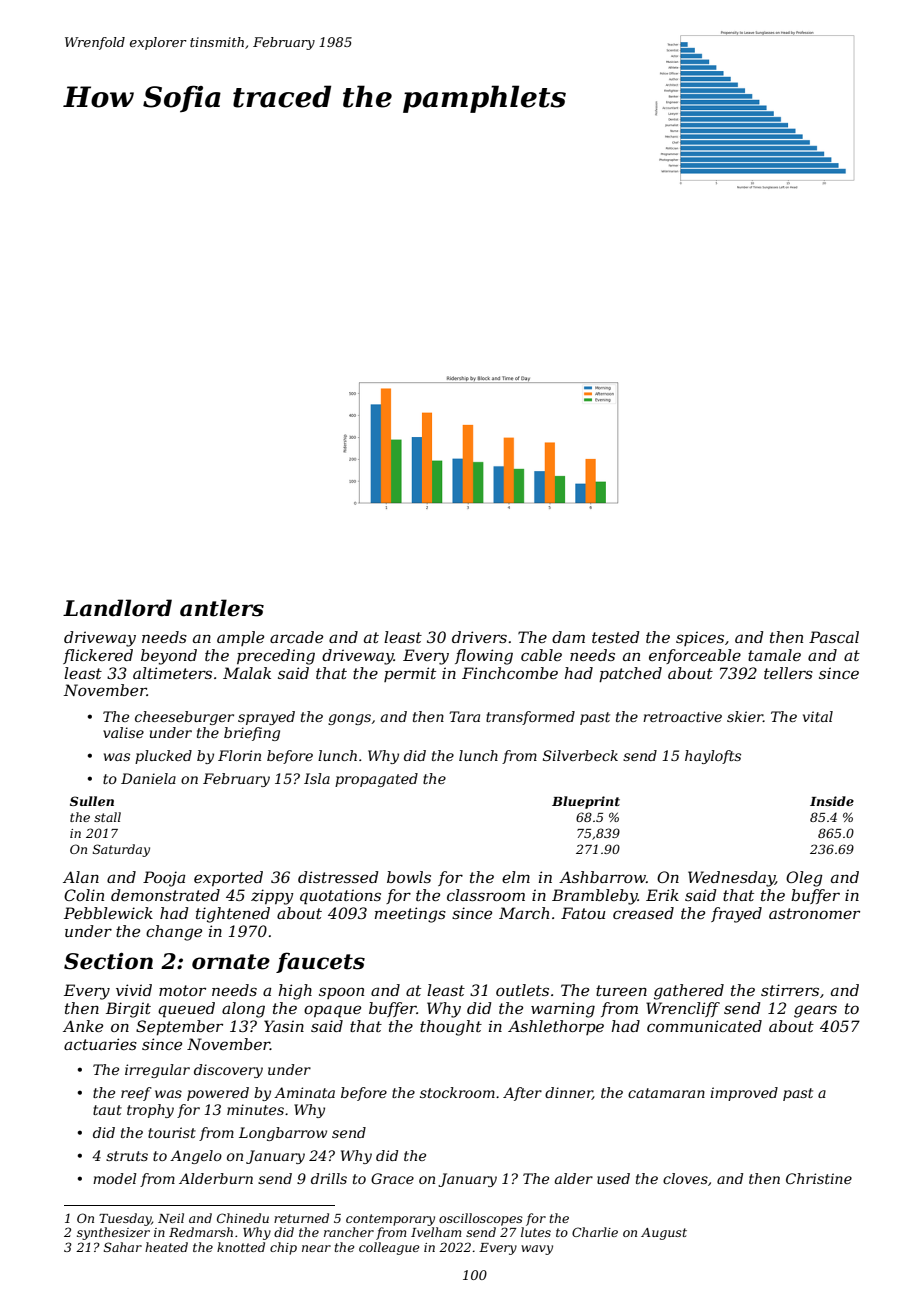  What do you see at coordinates (451, 1028) in the page?
I see `thought` at bounding box center [451, 1028].
